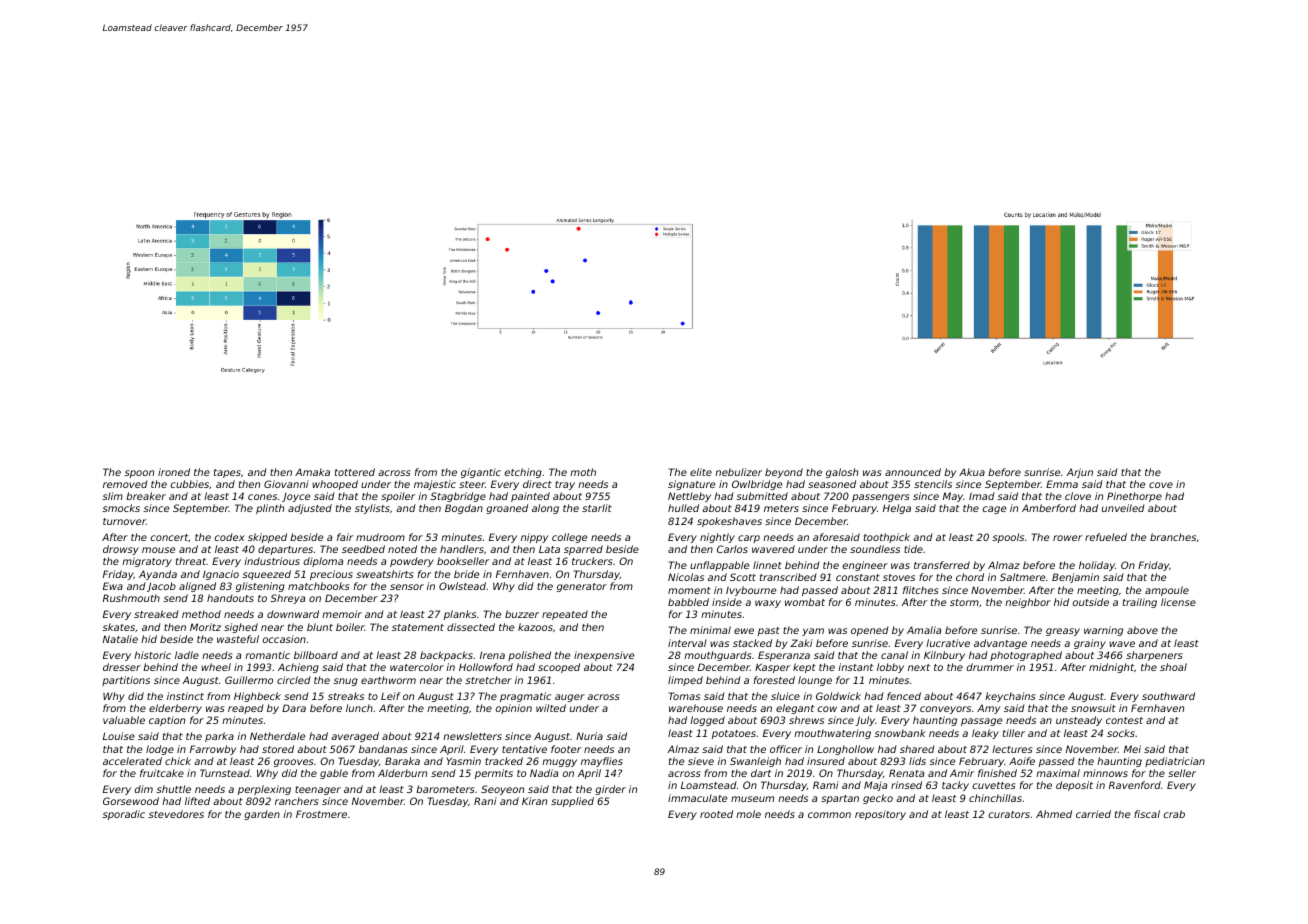  I want to click on pediatrician, so click(1175, 762).
